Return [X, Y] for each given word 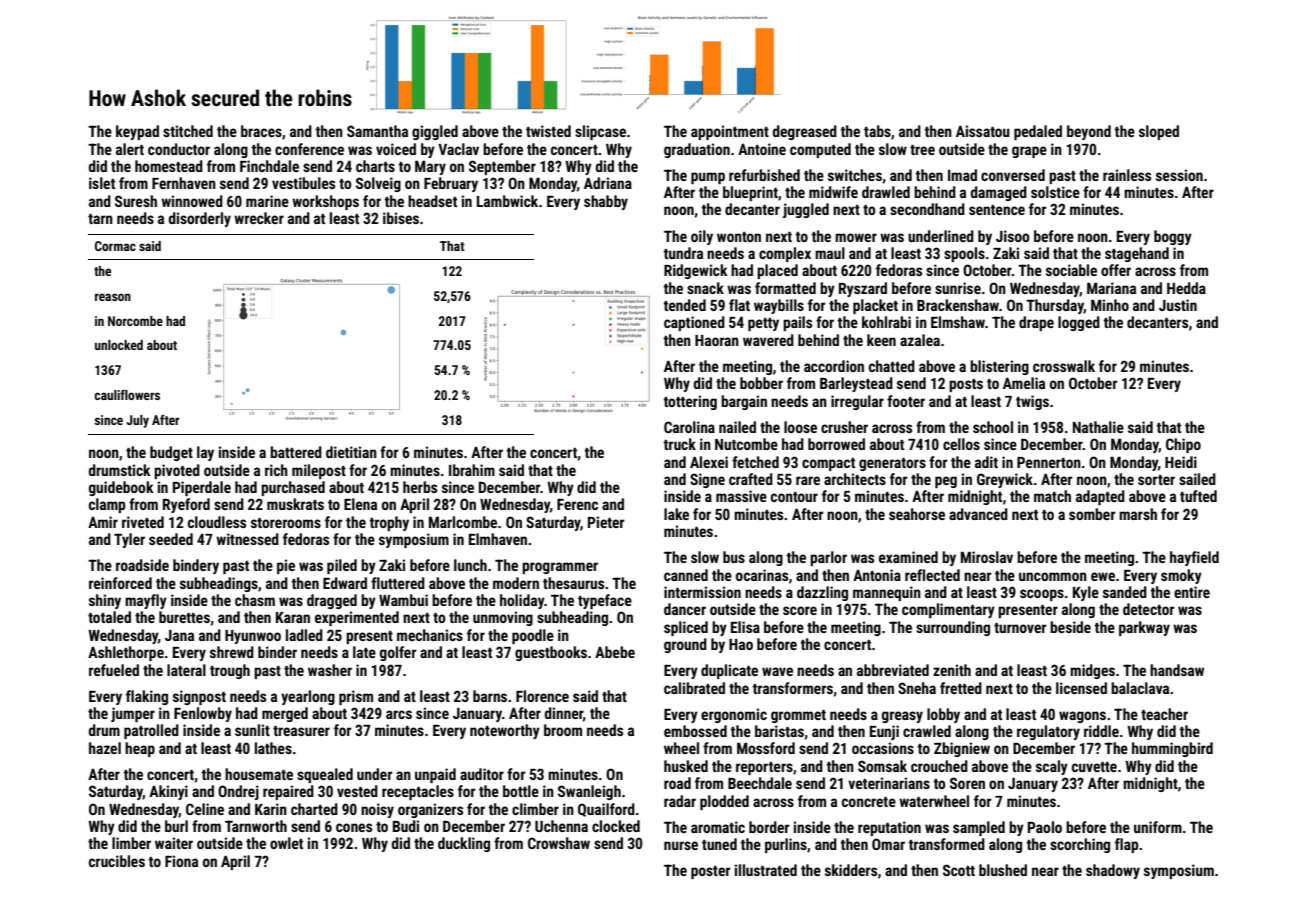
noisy [377, 810]
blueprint [750, 193]
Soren [967, 783]
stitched [188, 131]
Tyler [129, 540]
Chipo [1183, 445]
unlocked [119, 345]
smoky [1181, 576]
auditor [482, 774]
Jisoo [1013, 236]
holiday [522, 601]
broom [563, 730]
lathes [273, 748]
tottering [690, 402]
